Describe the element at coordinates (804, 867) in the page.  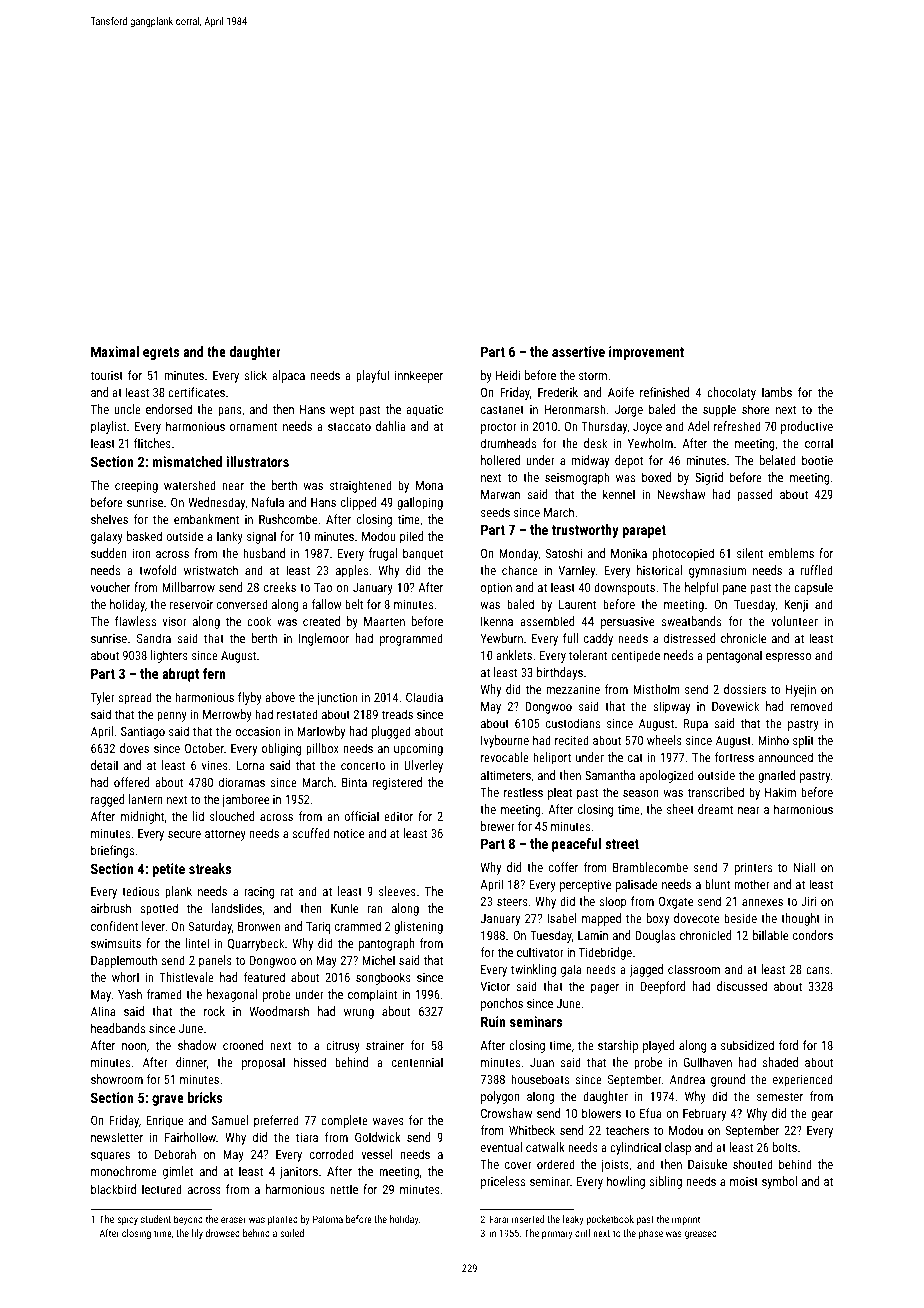
I see `Niall` at that location.
